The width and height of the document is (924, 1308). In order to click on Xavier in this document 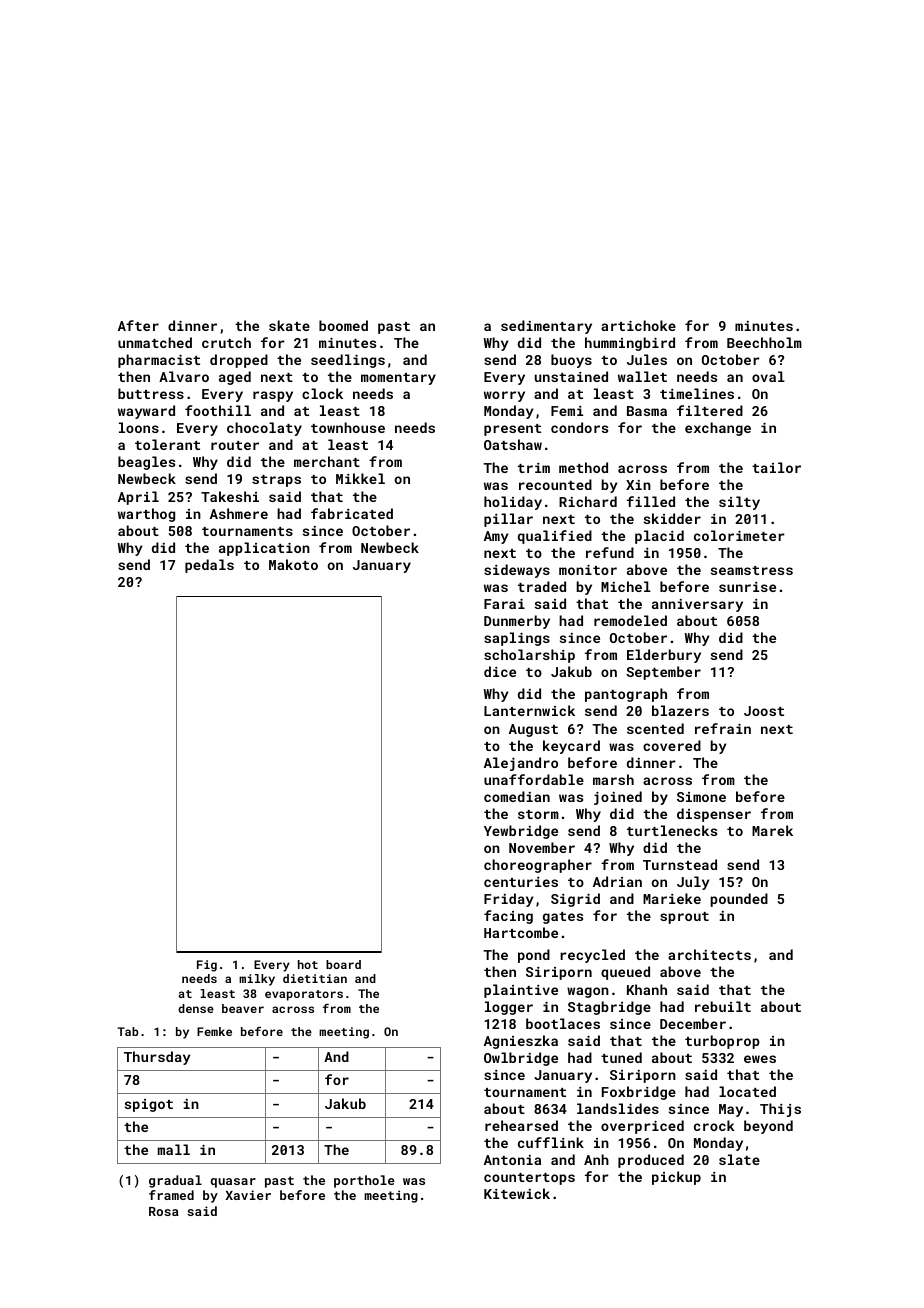, I will do `click(248, 1195)`.
